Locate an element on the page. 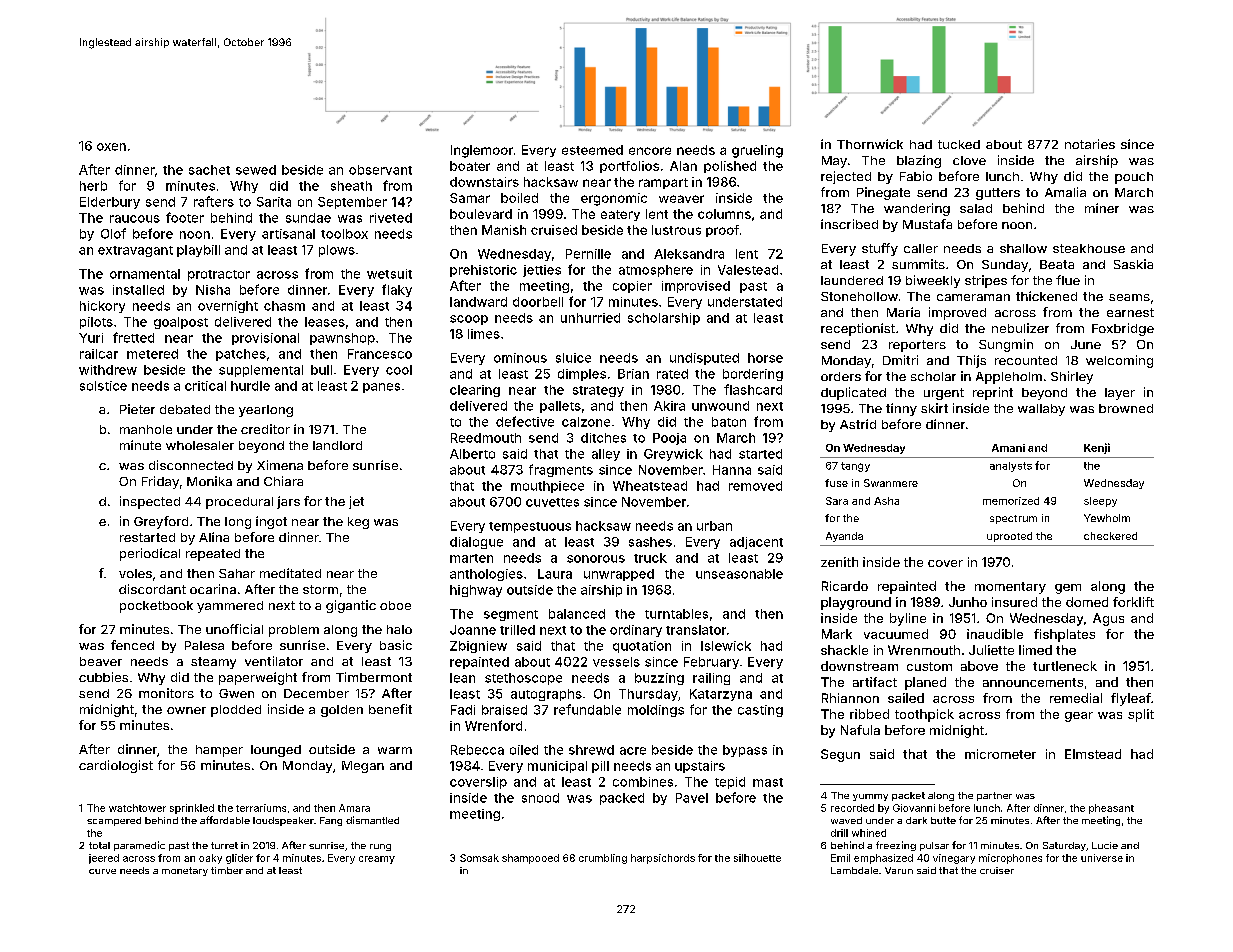 The image size is (1233, 952). notaries is located at coordinates (1090, 144).
